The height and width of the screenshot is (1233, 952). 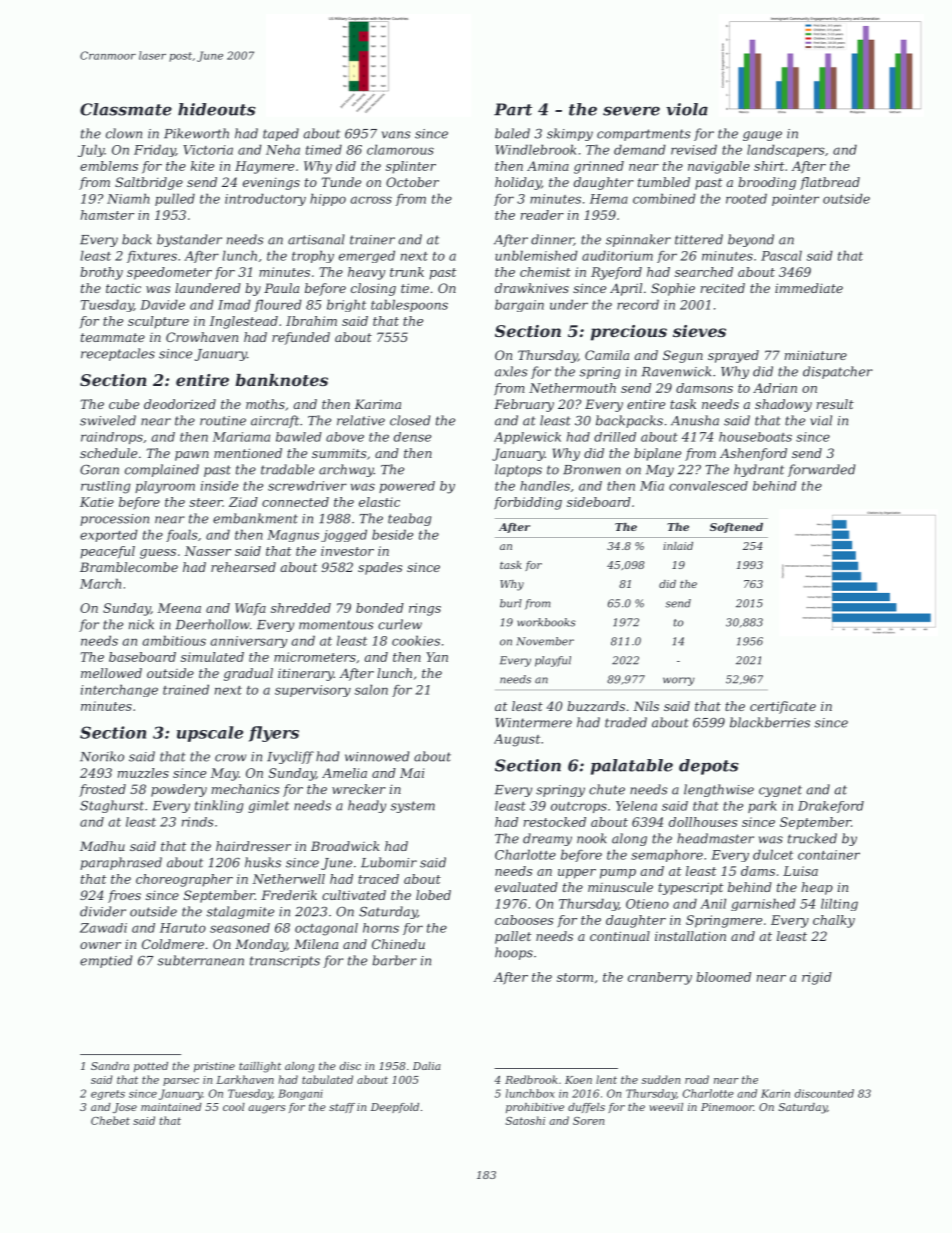 What do you see at coordinates (631, 111) in the screenshot?
I see `severe` at bounding box center [631, 111].
